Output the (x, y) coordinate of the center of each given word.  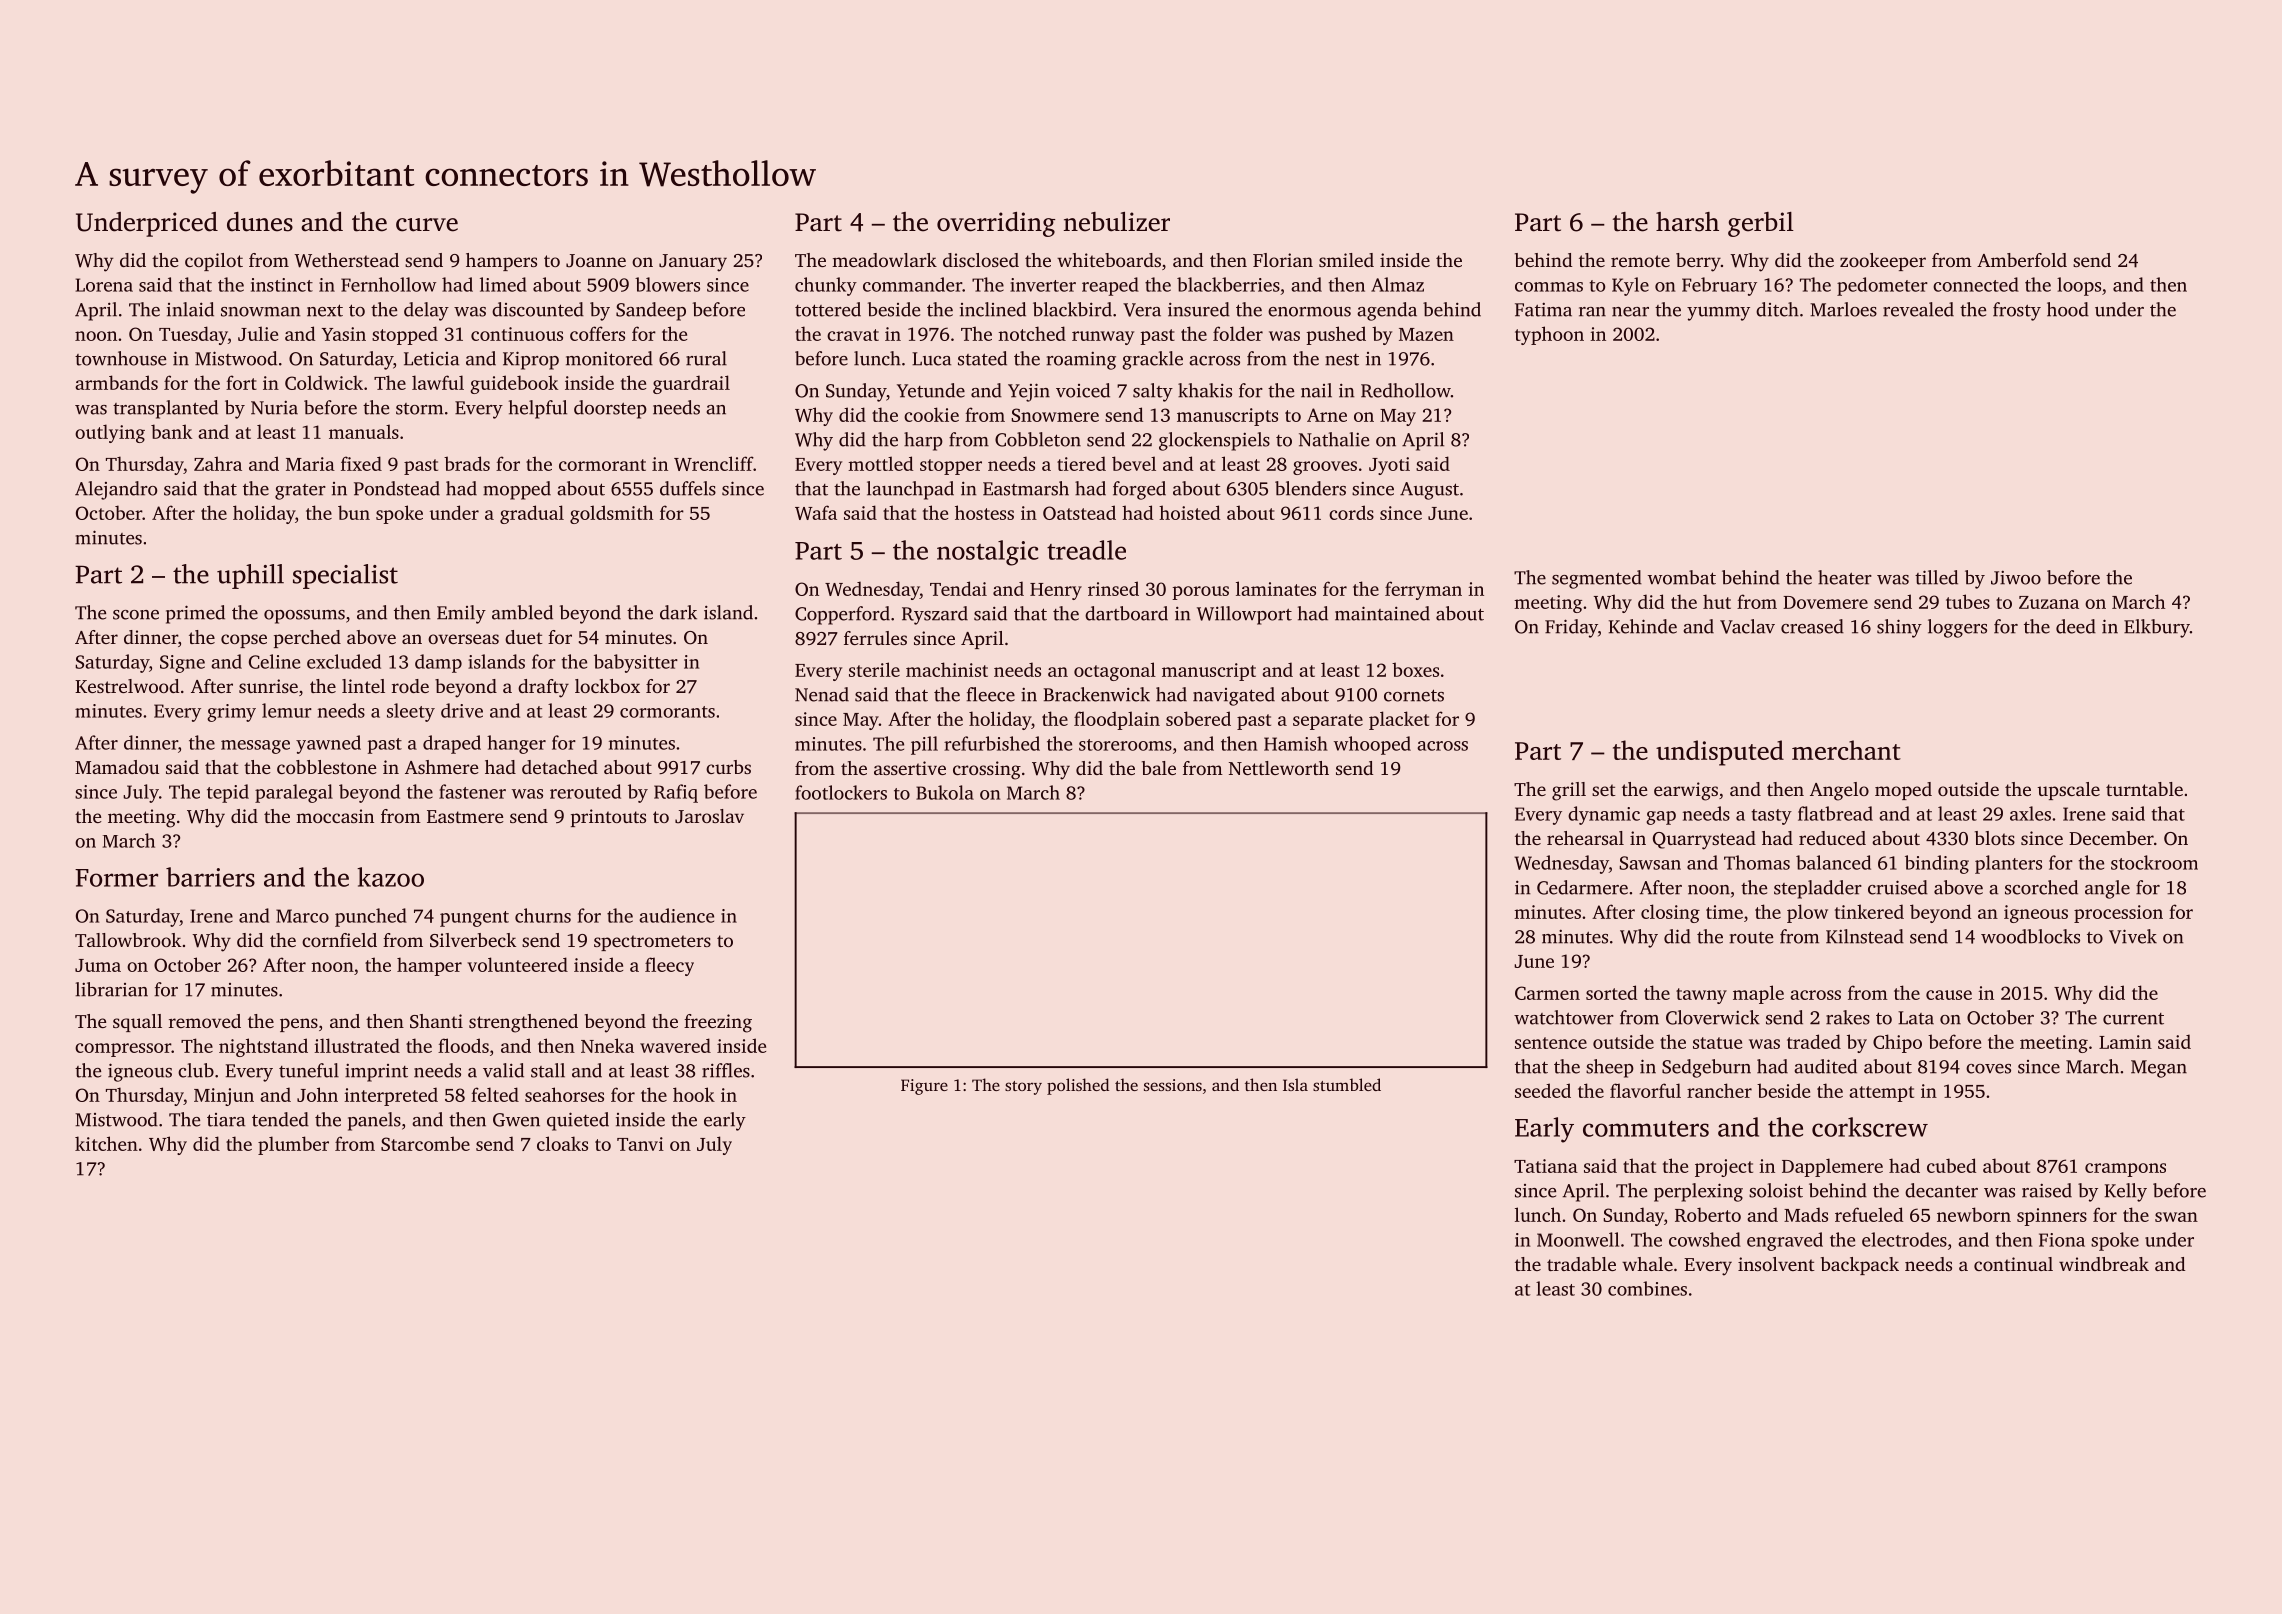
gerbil (1761, 224)
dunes (260, 222)
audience (676, 915)
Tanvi (640, 1144)
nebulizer (1117, 222)
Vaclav (1747, 626)
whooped (1372, 745)
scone (136, 615)
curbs (728, 767)
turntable (2144, 789)
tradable (1581, 1264)
